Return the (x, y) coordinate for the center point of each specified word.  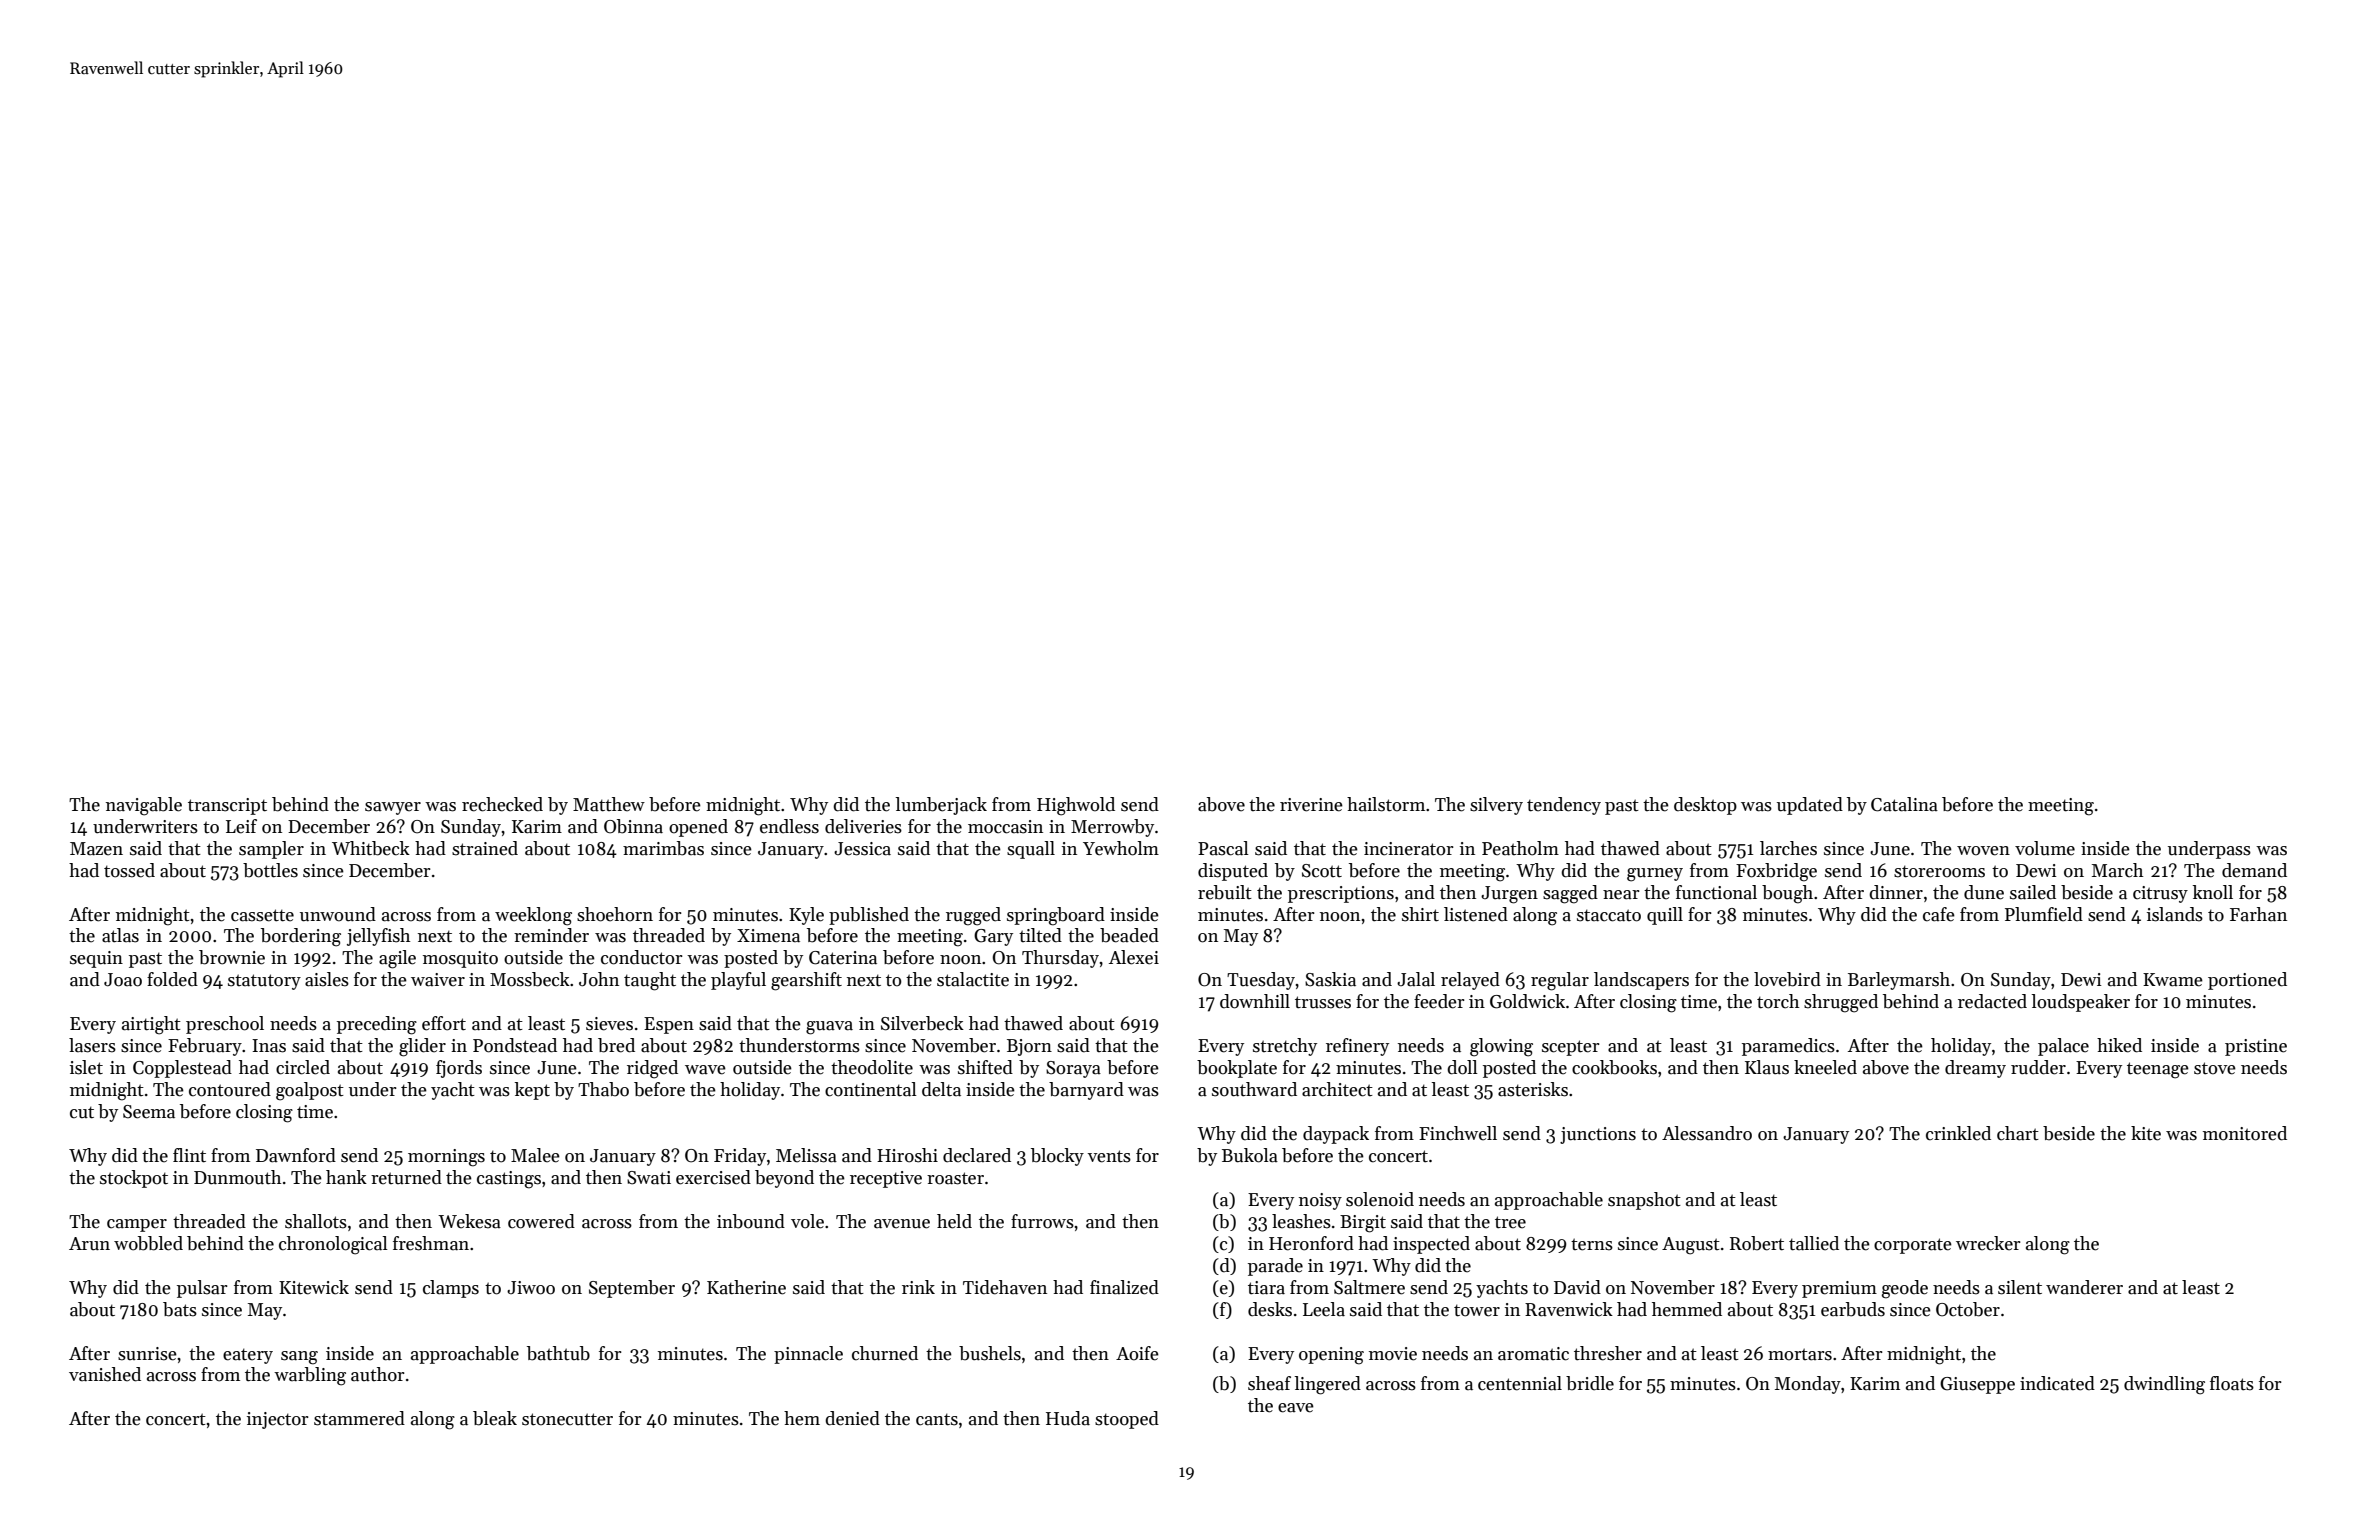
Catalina (1904, 804)
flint (189, 1155)
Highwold (1076, 806)
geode (1905, 1289)
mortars (1800, 1354)
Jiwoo (531, 1288)
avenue (902, 1224)
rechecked (502, 804)
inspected (1431, 1245)
